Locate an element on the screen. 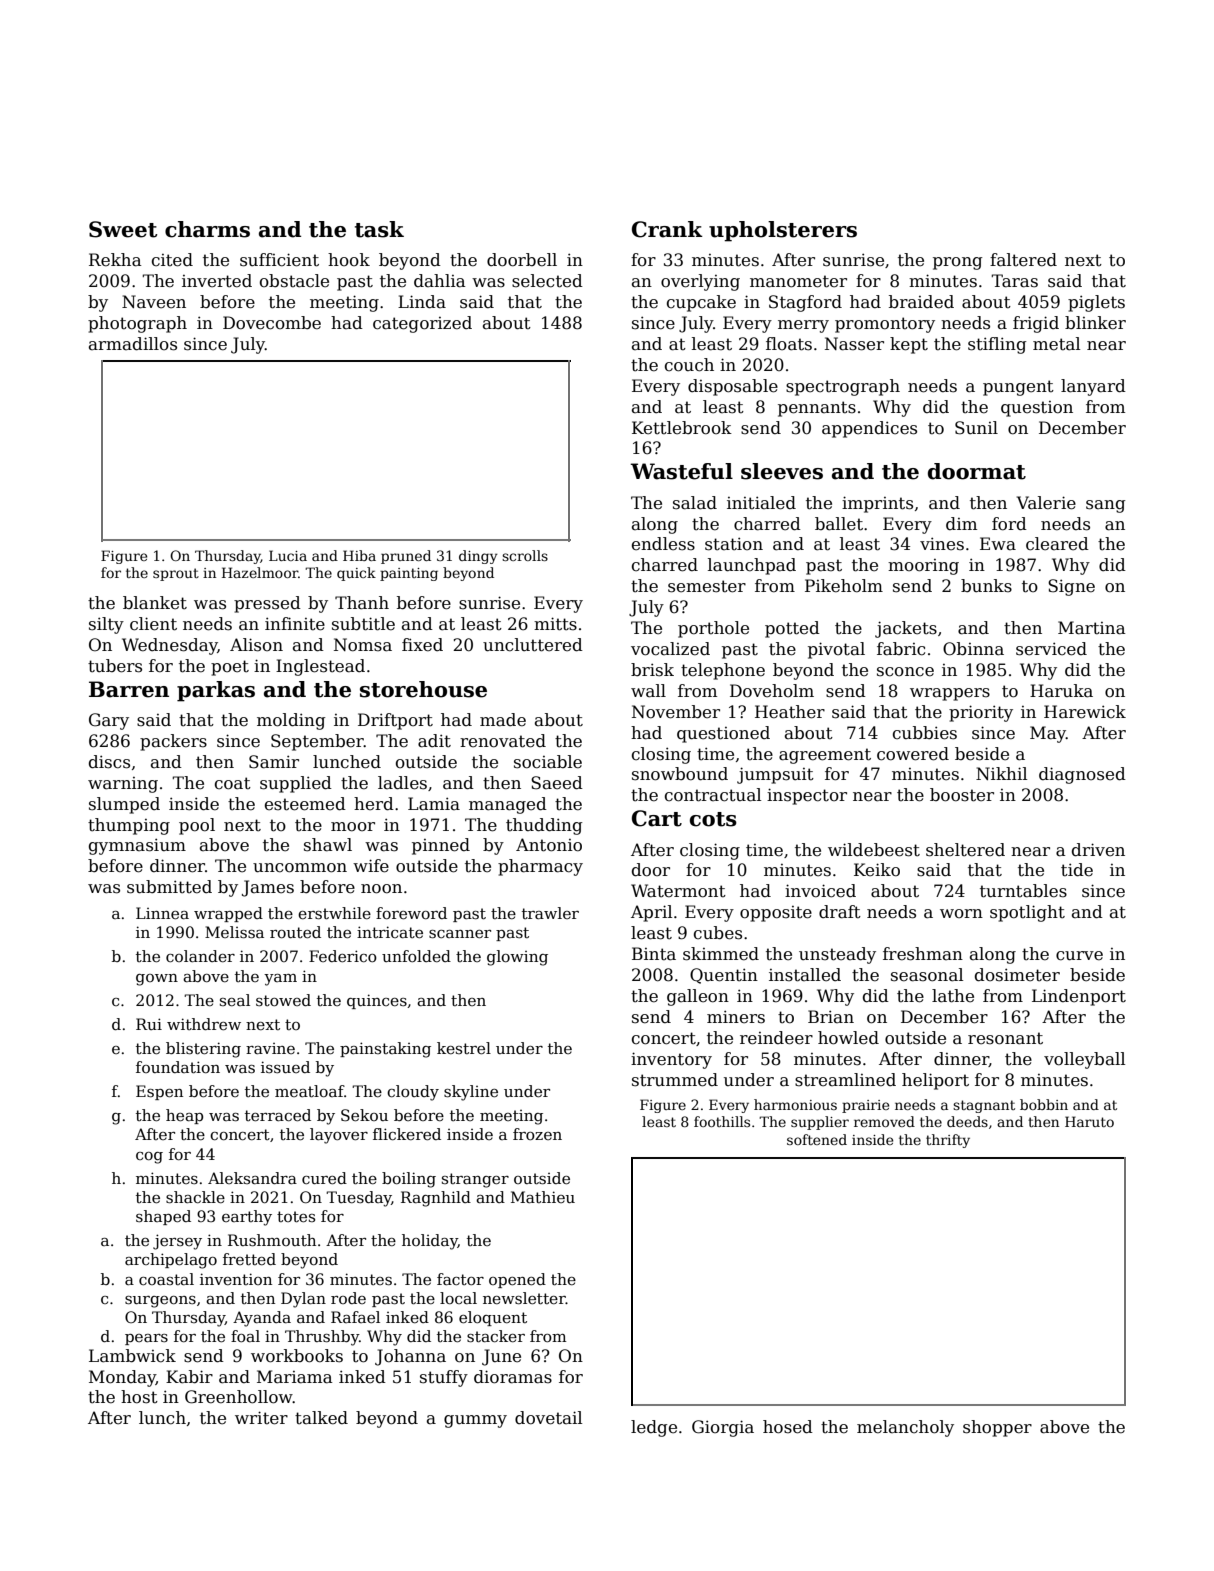  Mariama is located at coordinates (295, 1377).
